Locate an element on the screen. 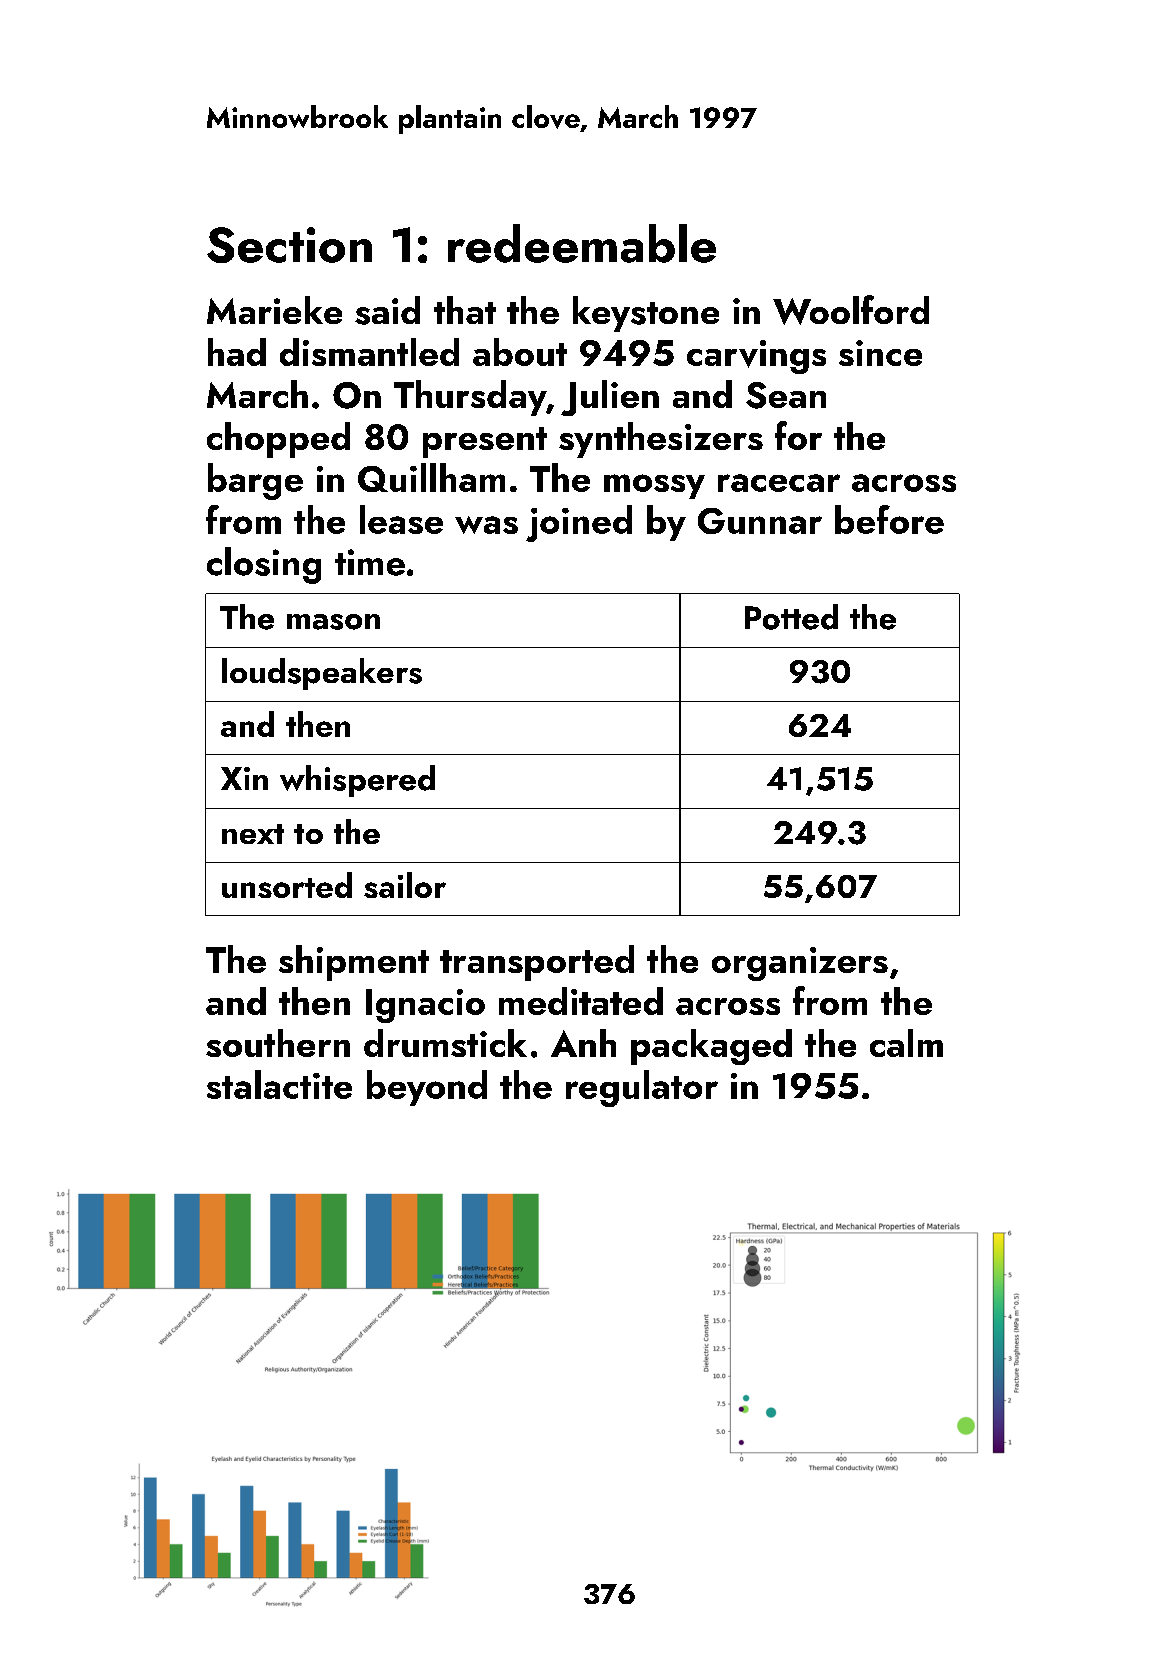  barge is located at coordinates (255, 481).
